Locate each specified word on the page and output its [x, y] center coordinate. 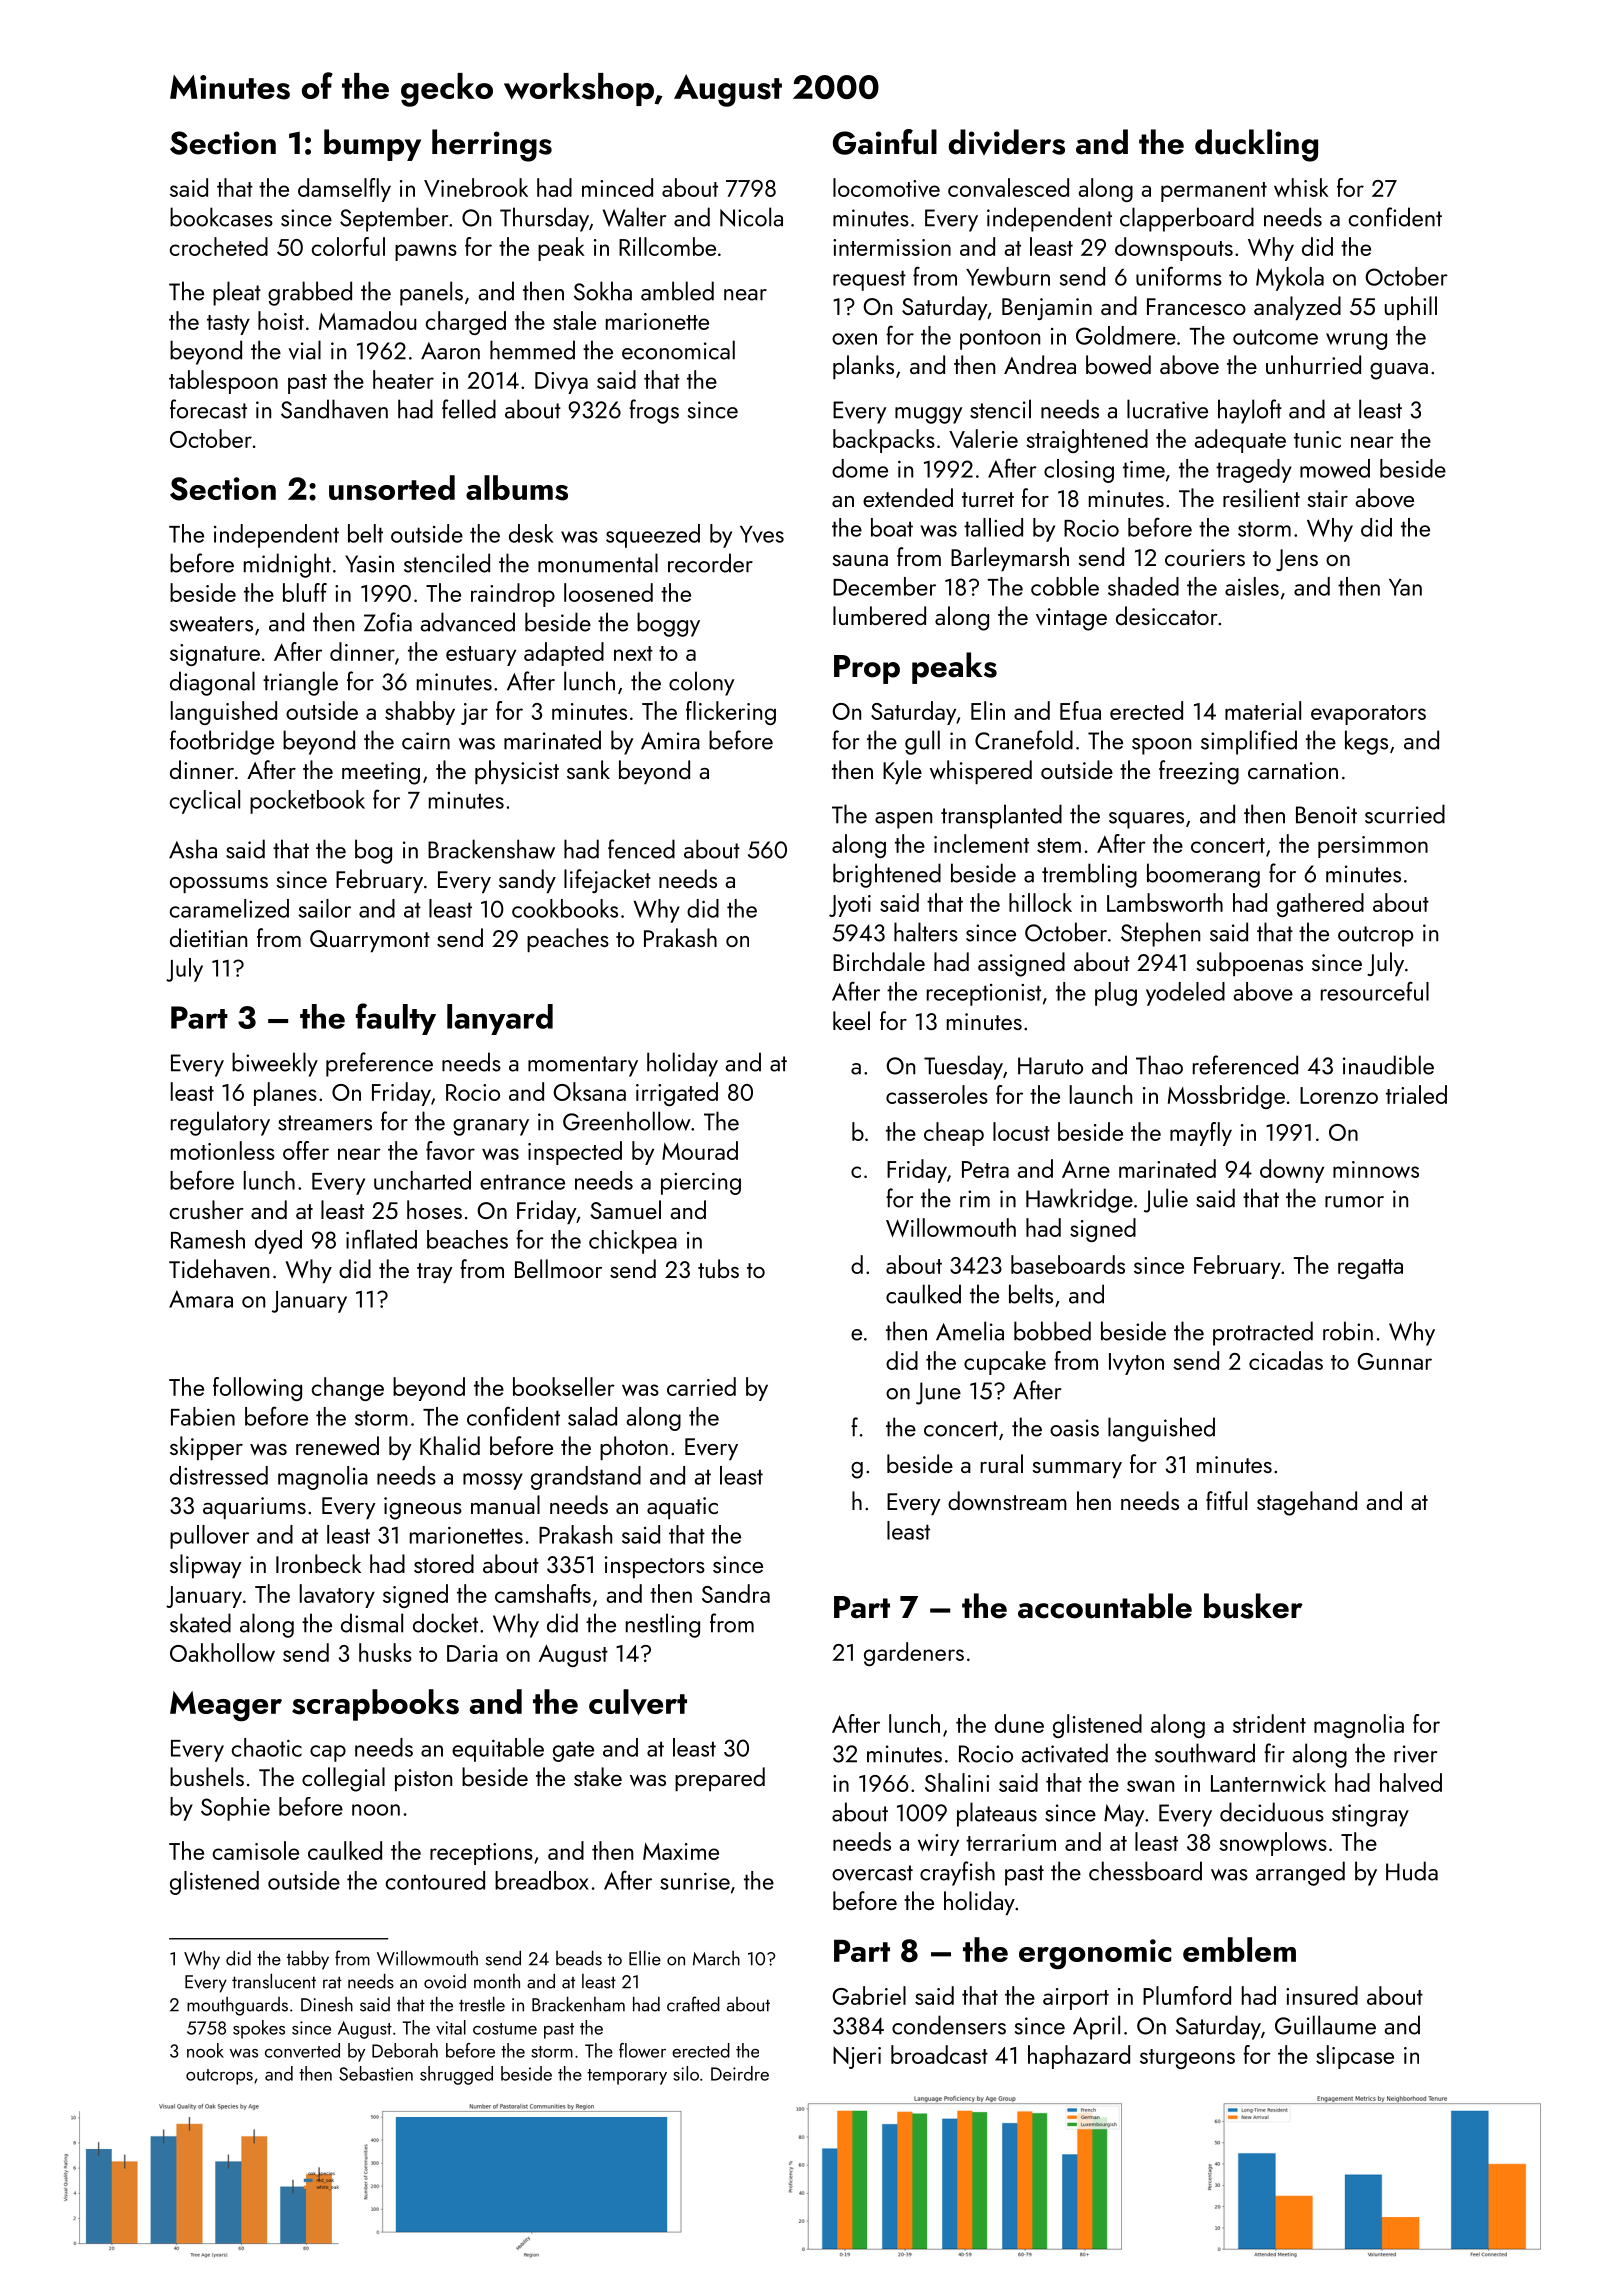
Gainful [885, 142]
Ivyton [1136, 1364]
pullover [209, 1537]
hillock [1040, 902]
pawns [426, 252]
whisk [1301, 187]
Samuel [625, 1209]
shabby [420, 713]
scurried [1405, 814]
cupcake [1005, 1363]
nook [205, 2050]
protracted [1263, 1333]
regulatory [220, 1123]
